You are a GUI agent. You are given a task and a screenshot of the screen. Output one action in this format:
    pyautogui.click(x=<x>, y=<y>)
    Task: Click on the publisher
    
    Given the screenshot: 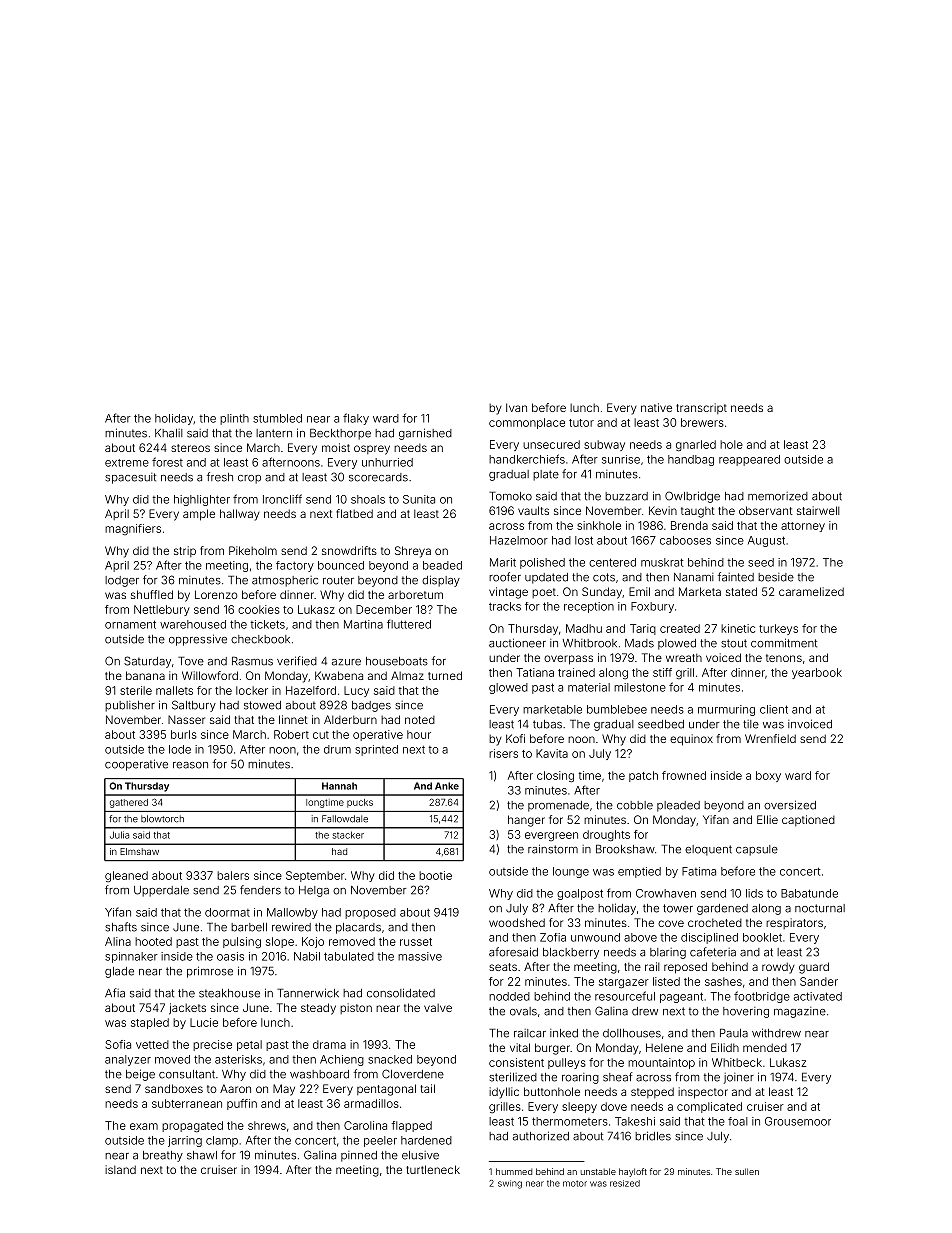 What is the action you would take?
    pyautogui.click(x=130, y=706)
